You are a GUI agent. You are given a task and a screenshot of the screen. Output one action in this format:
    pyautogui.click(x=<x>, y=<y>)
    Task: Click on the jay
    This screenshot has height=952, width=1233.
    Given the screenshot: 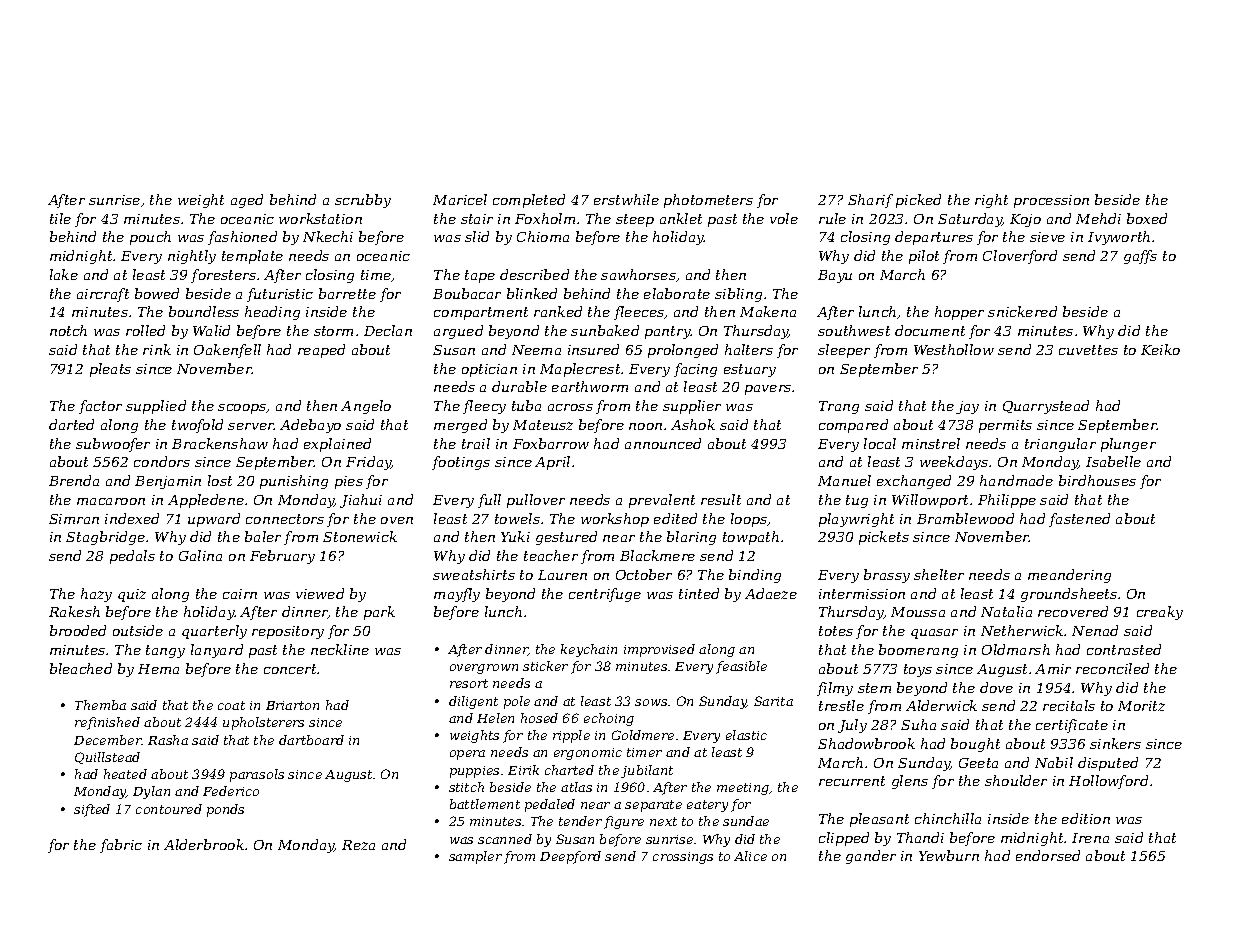 What is the action you would take?
    pyautogui.click(x=967, y=407)
